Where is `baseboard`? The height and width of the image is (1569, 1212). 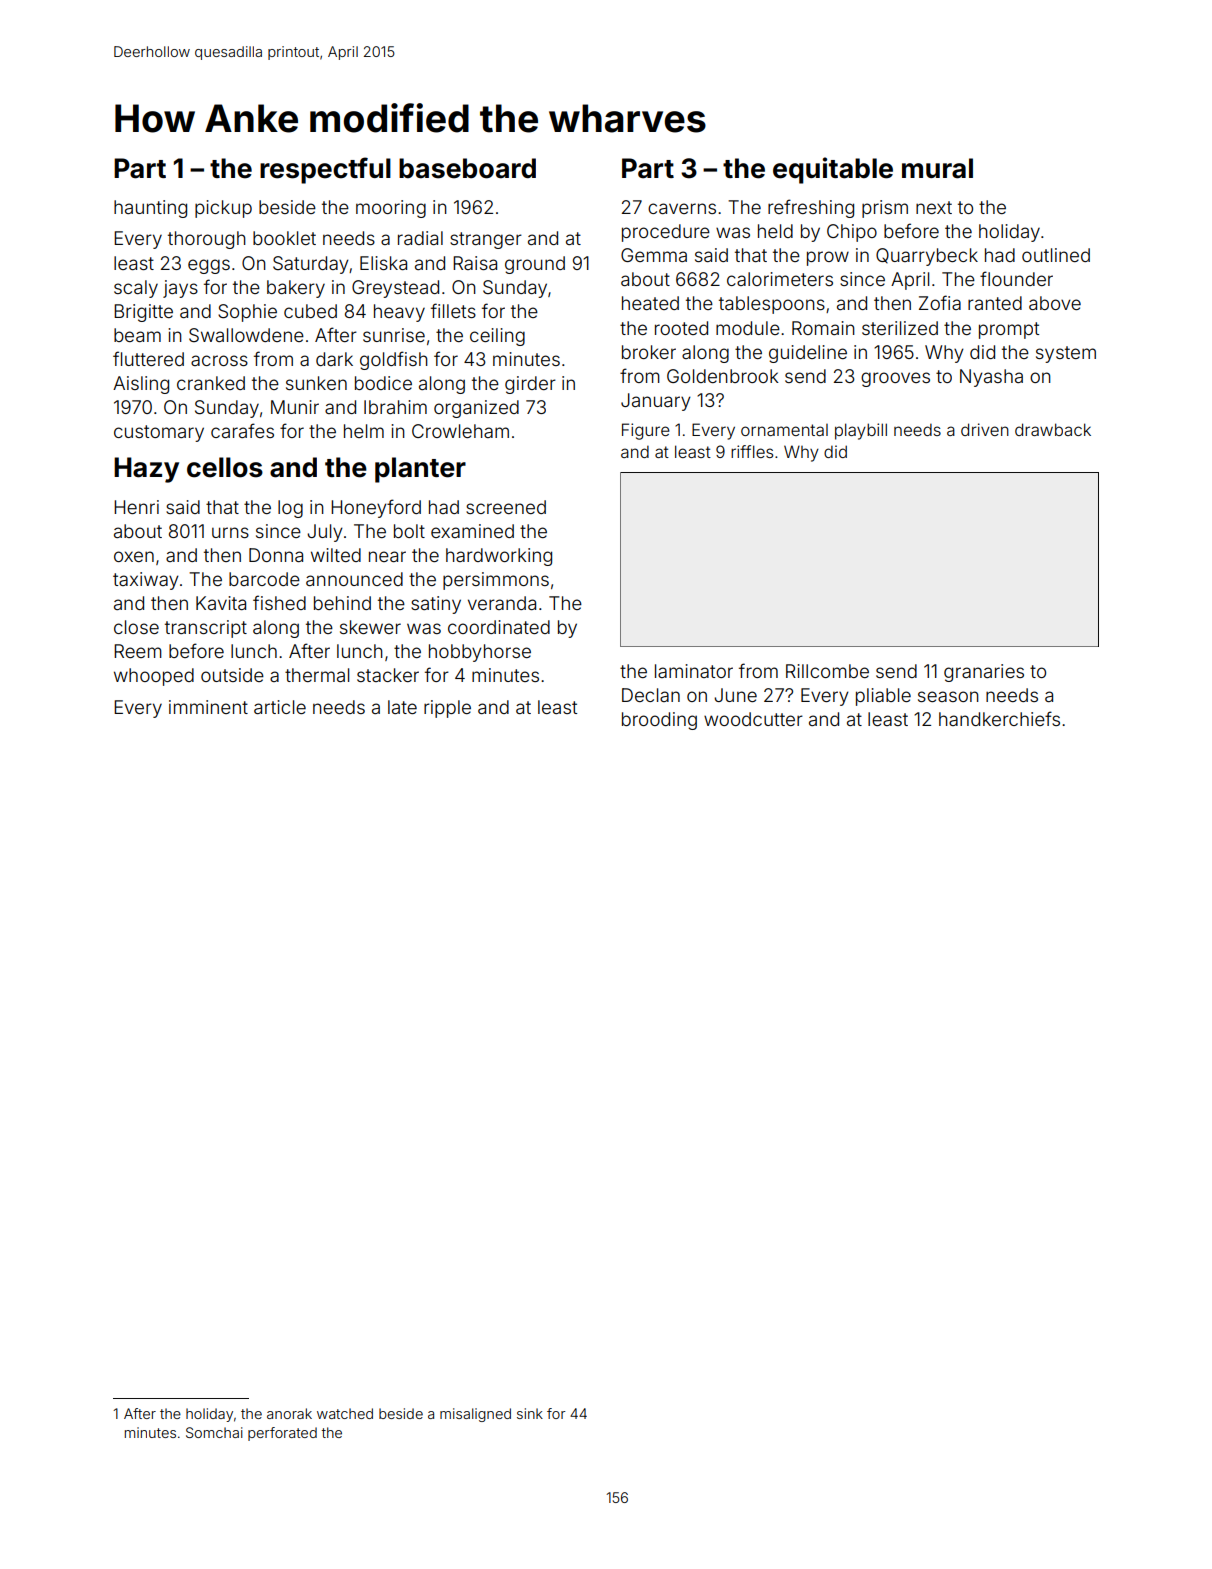 baseboard is located at coordinates (467, 168).
